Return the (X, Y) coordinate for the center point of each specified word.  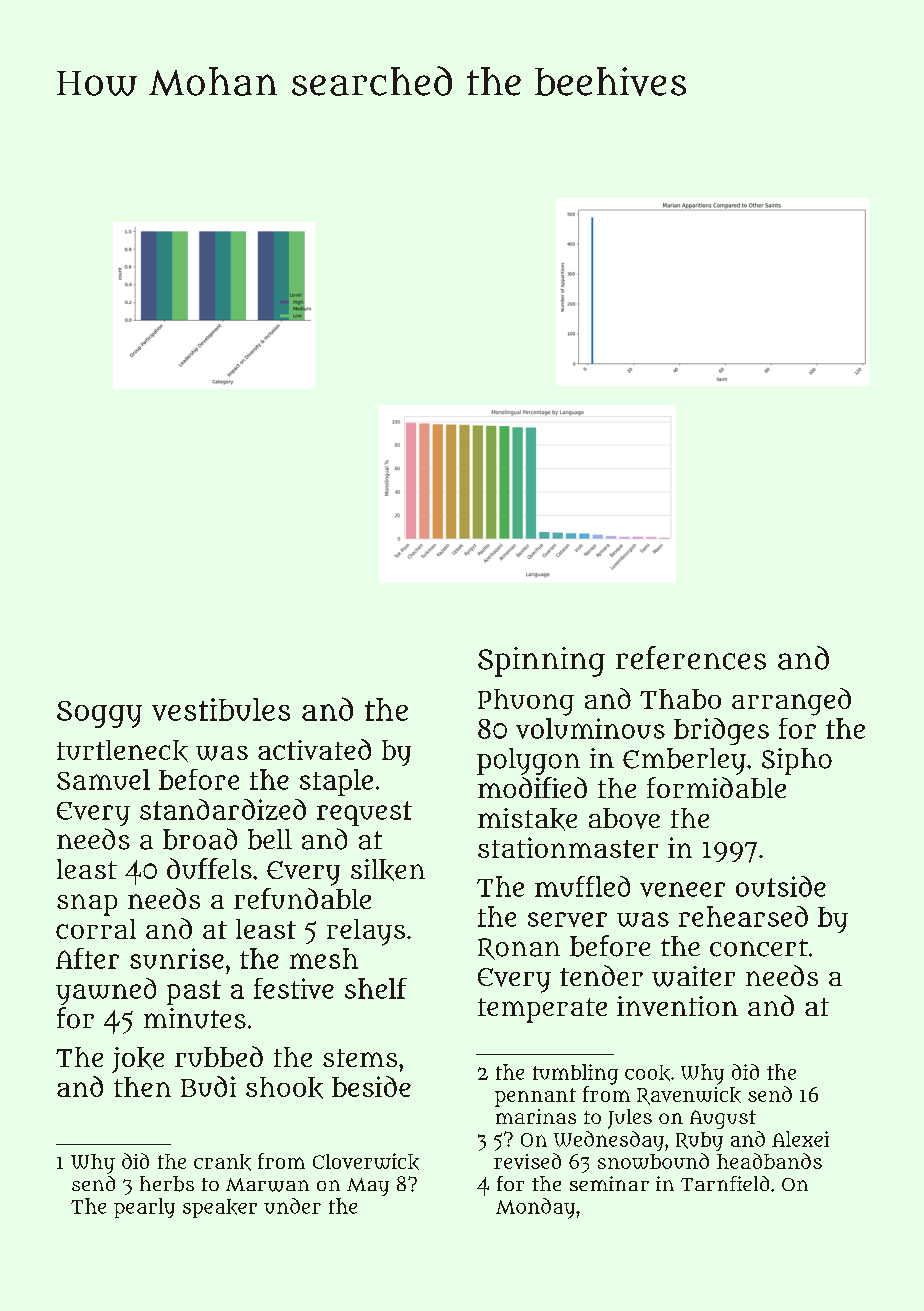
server (567, 919)
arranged (791, 702)
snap (87, 905)
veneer (682, 889)
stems (360, 1058)
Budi (208, 1086)
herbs (167, 1184)
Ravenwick (689, 1096)
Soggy (99, 714)
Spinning (541, 662)
